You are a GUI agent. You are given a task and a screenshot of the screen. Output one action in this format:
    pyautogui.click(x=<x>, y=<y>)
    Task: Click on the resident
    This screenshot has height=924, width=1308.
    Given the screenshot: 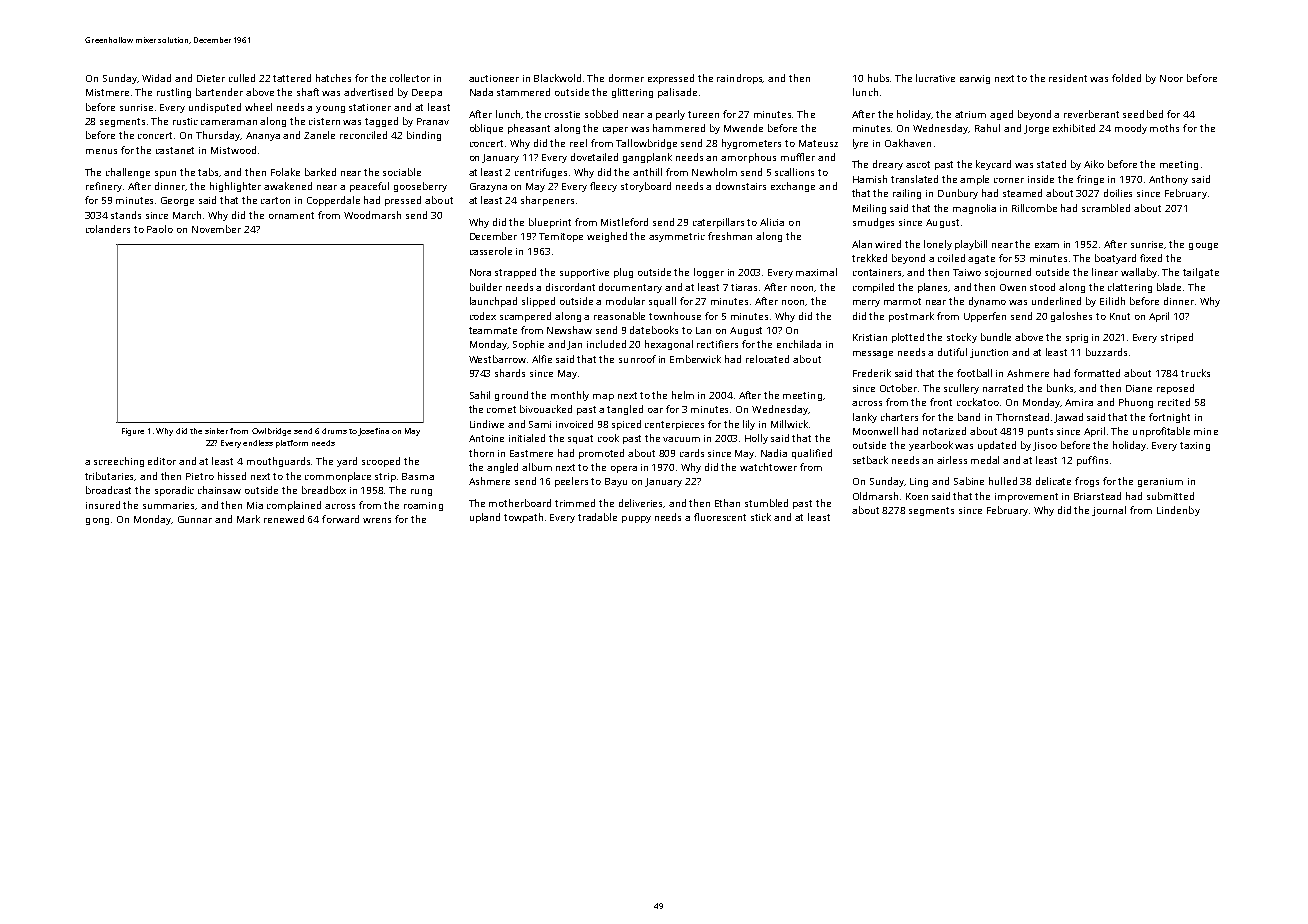 What is the action you would take?
    pyautogui.click(x=1068, y=78)
